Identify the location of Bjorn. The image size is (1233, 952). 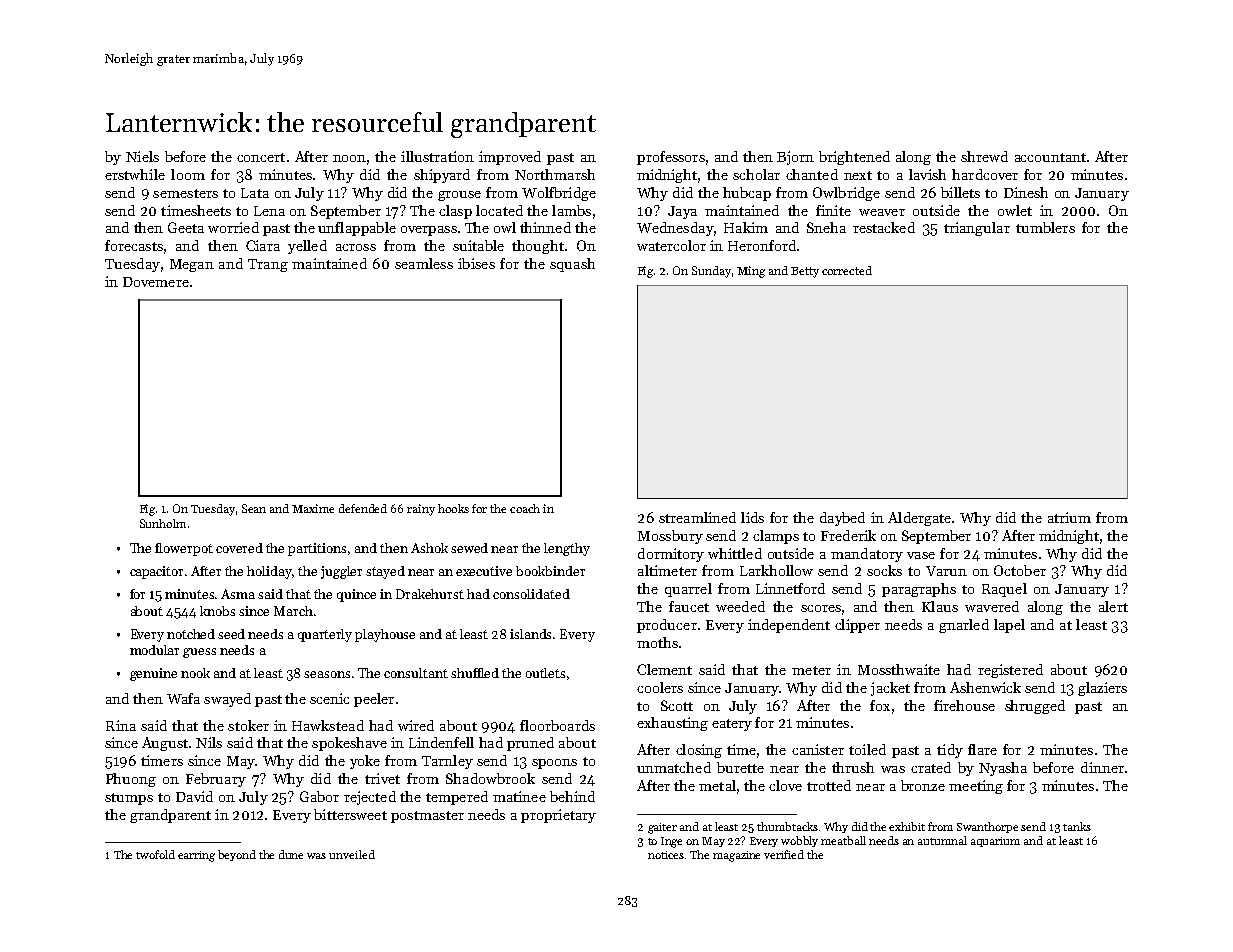
(795, 158).
